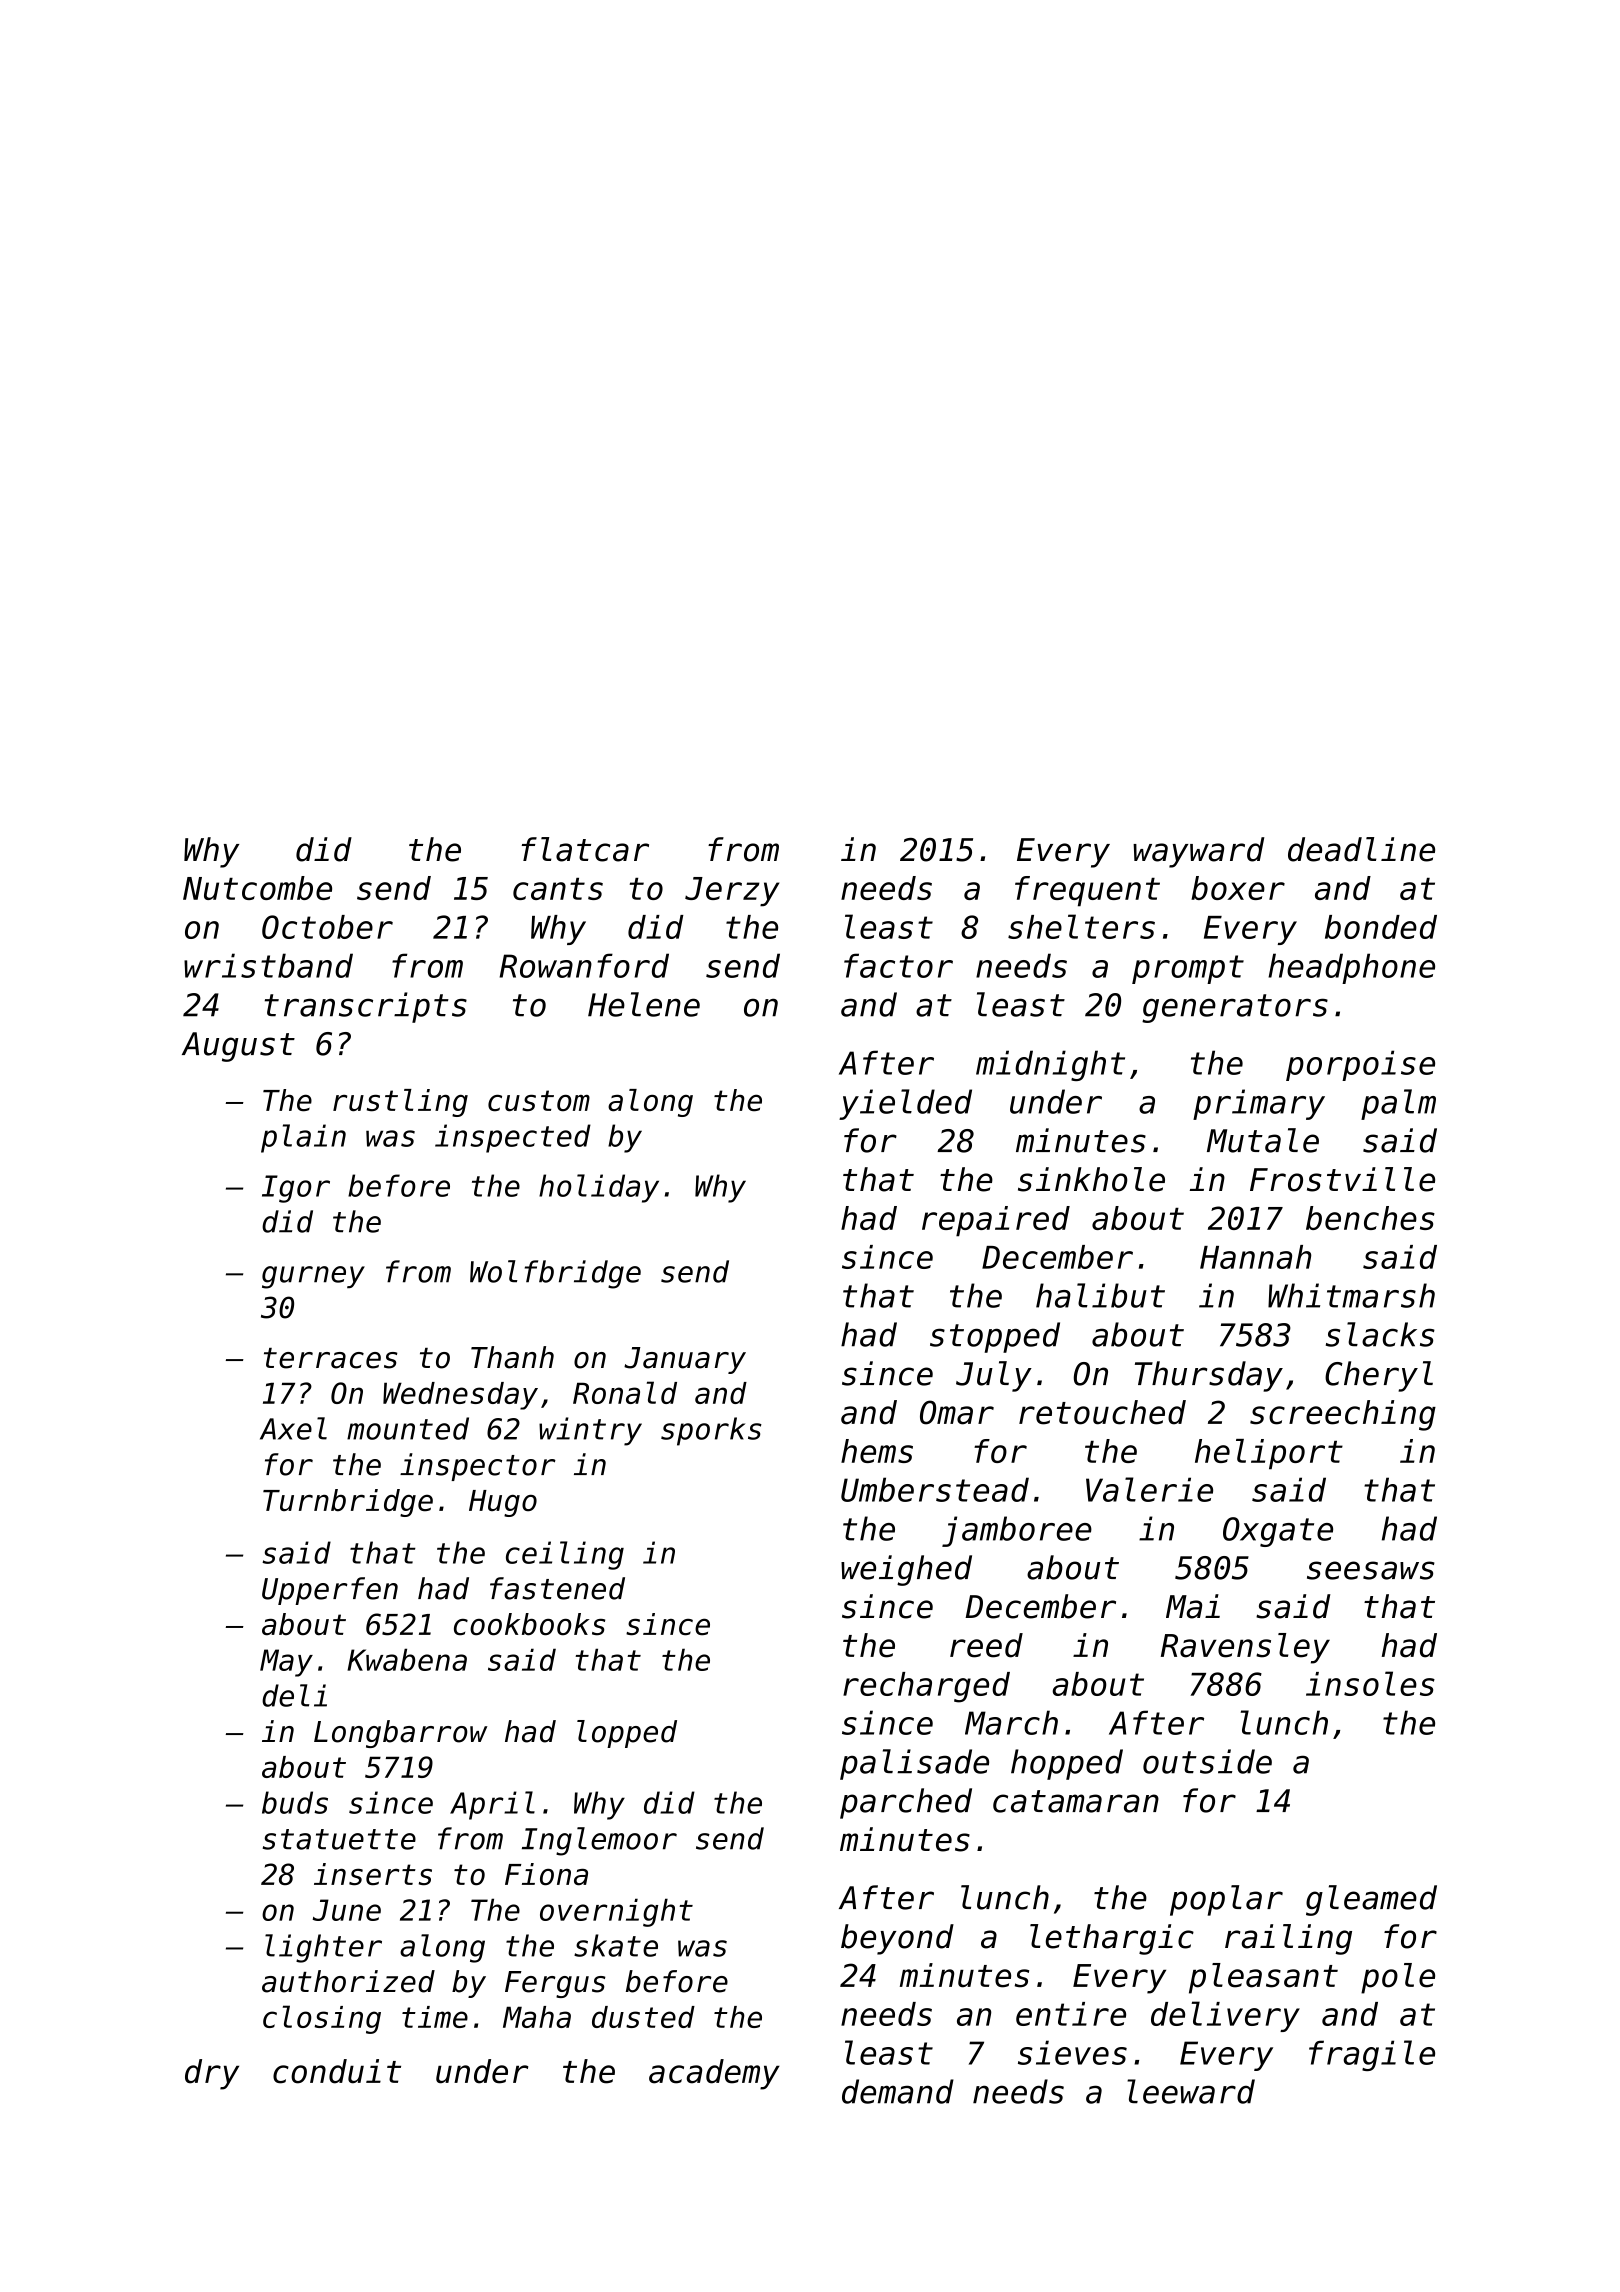 The image size is (1620, 2292). I want to click on January, so click(685, 1360).
